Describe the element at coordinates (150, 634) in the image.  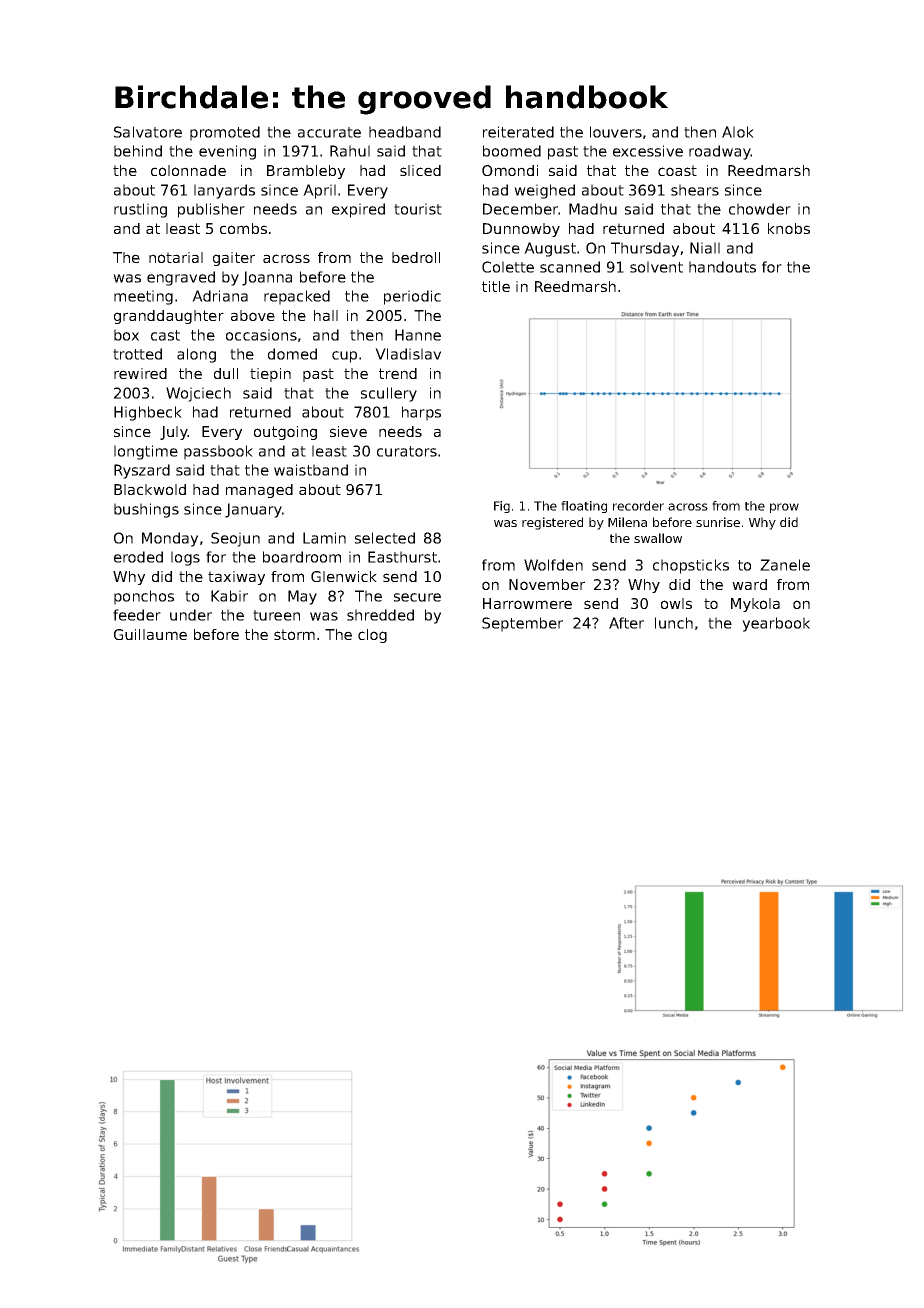
I see `Guillaume` at that location.
